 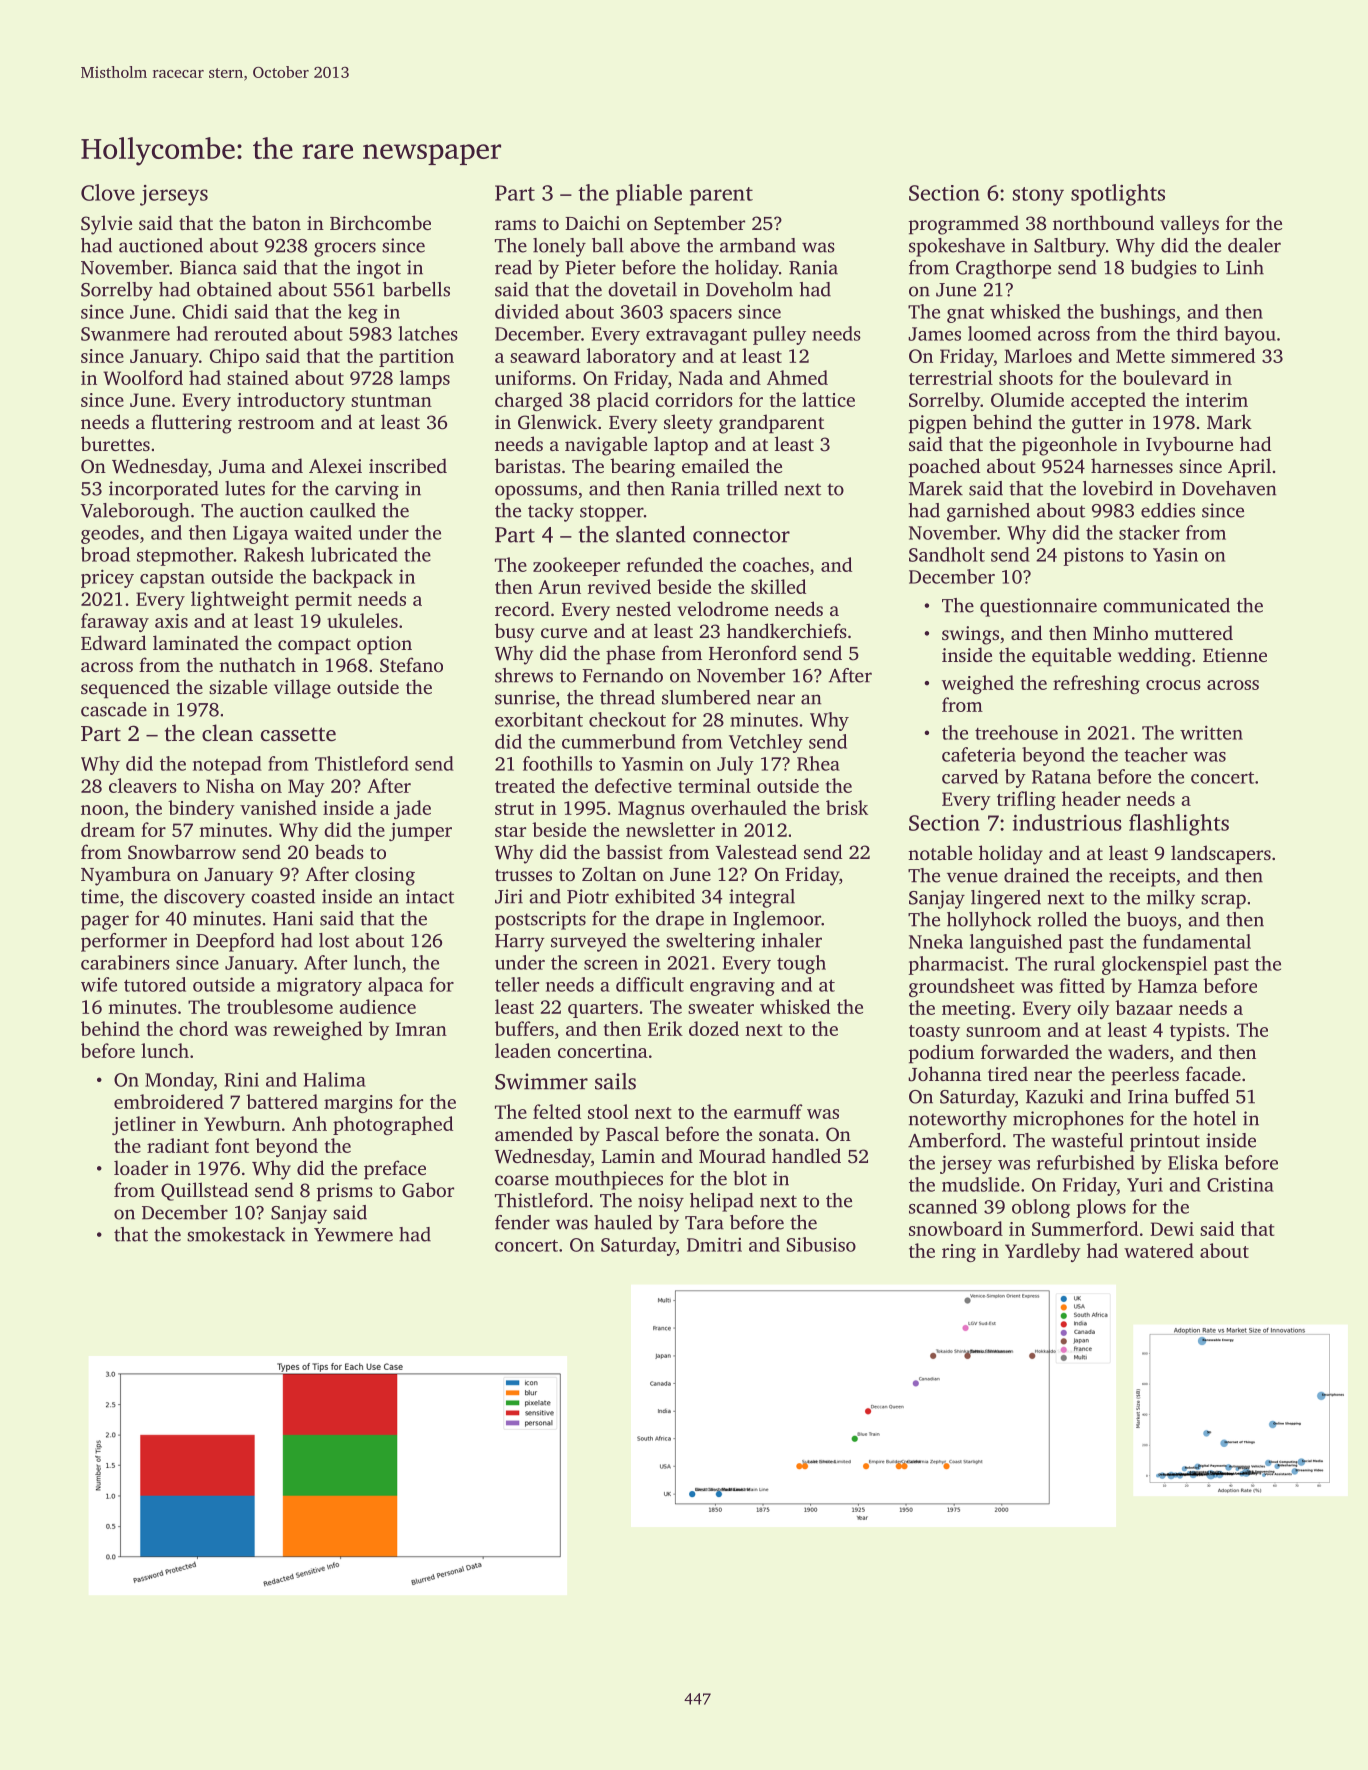 I want to click on trusses, so click(x=523, y=875).
